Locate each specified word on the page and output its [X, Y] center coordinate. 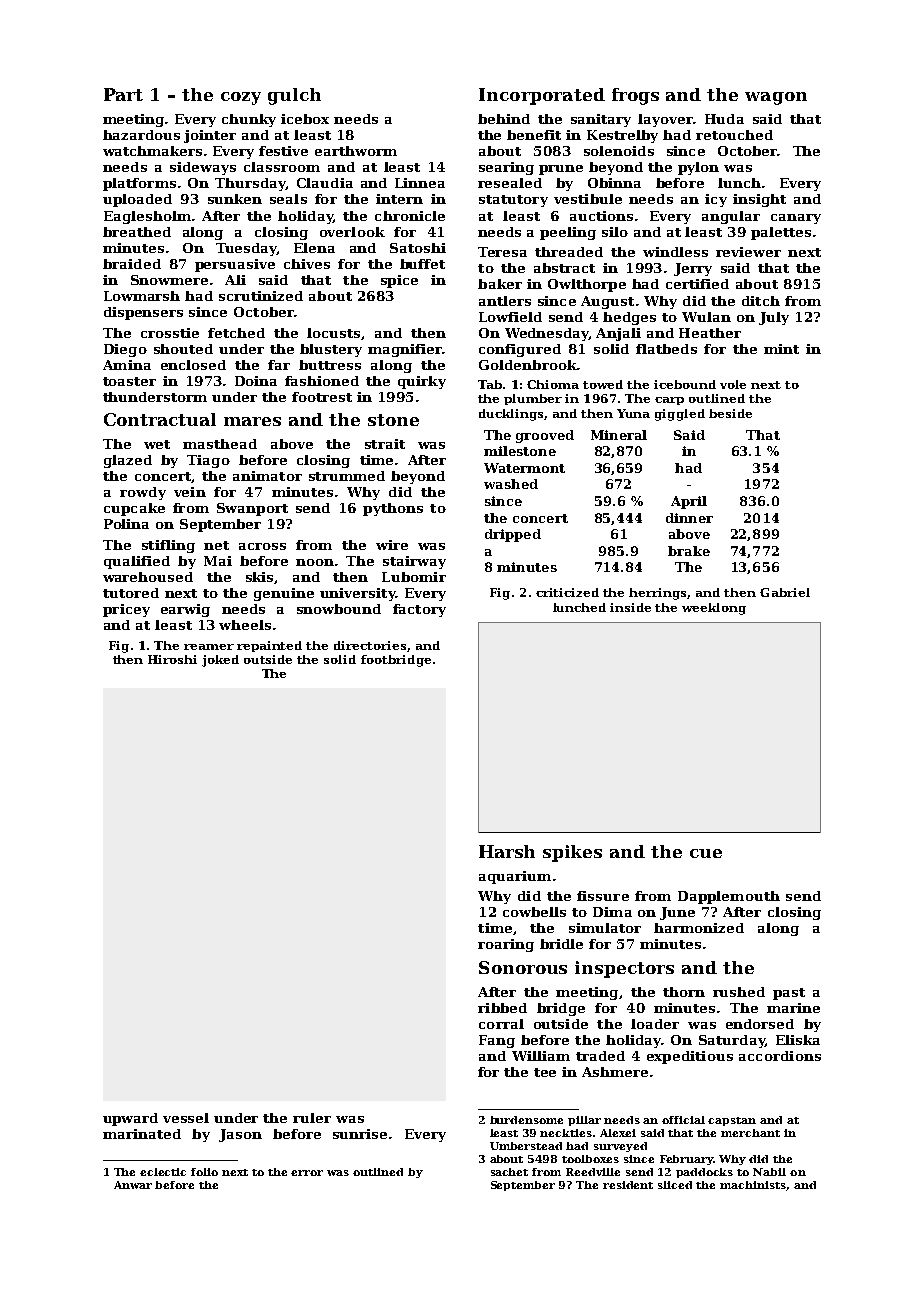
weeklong [714, 609]
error [307, 1173]
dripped [513, 535]
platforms [139, 184]
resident [628, 1185]
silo [615, 232]
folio [204, 1172]
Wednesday [547, 334]
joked [220, 661]
